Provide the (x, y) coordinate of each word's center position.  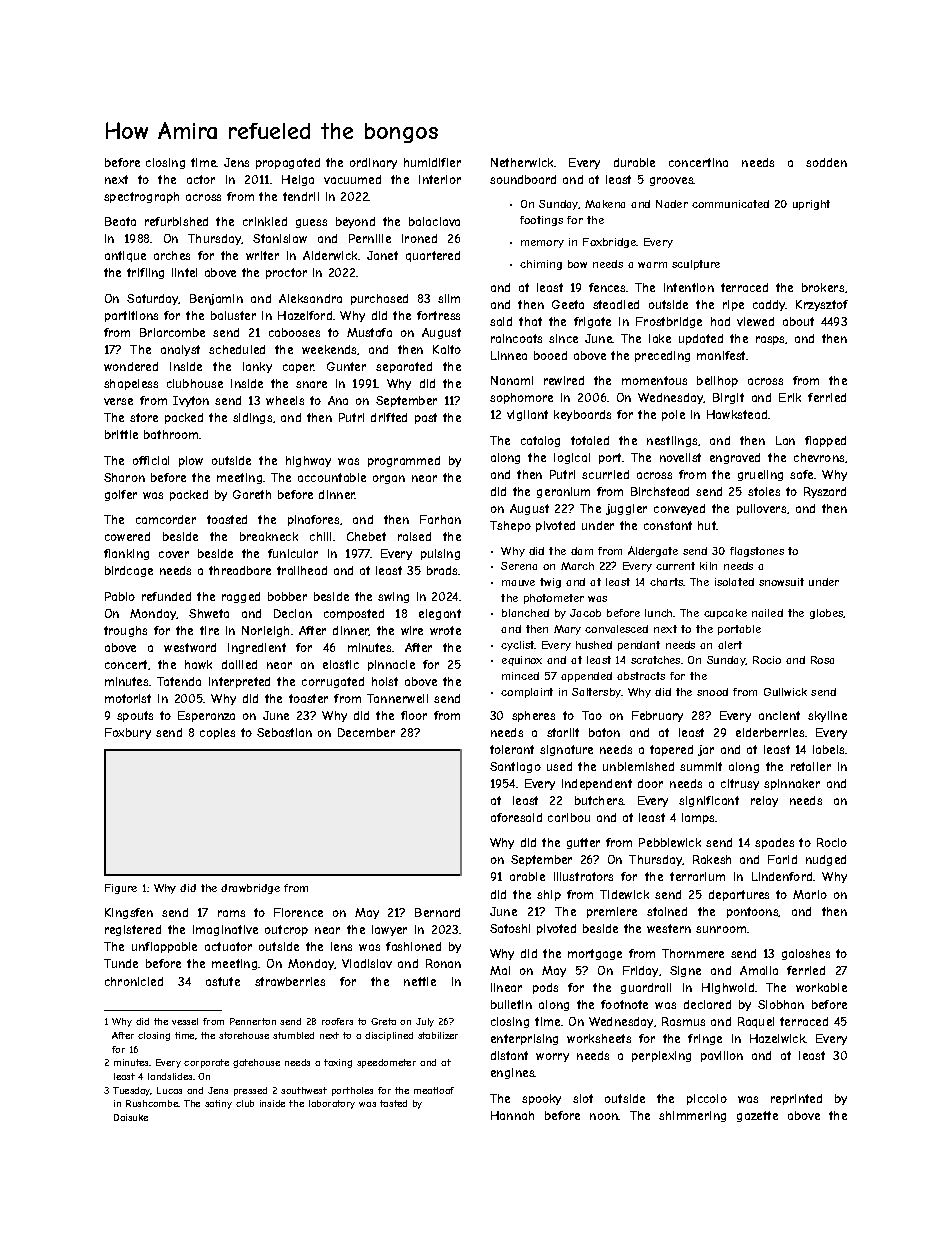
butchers (599, 800)
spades (774, 843)
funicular (293, 553)
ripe (733, 305)
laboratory (332, 1104)
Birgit (728, 398)
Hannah (512, 1115)
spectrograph (141, 197)
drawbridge (250, 889)
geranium (563, 492)
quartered (433, 256)
